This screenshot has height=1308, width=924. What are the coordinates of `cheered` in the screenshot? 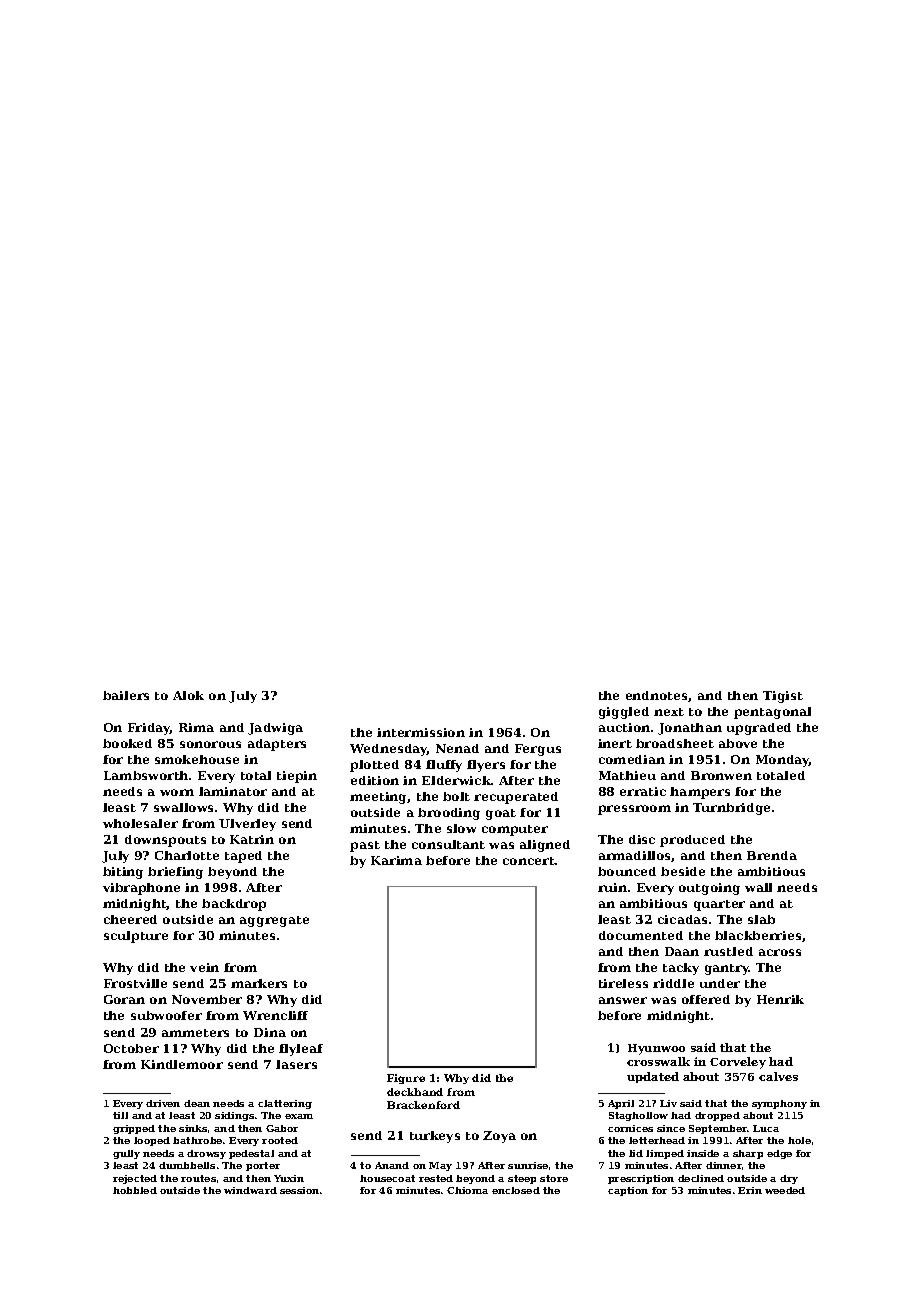 It's located at (130, 919).
